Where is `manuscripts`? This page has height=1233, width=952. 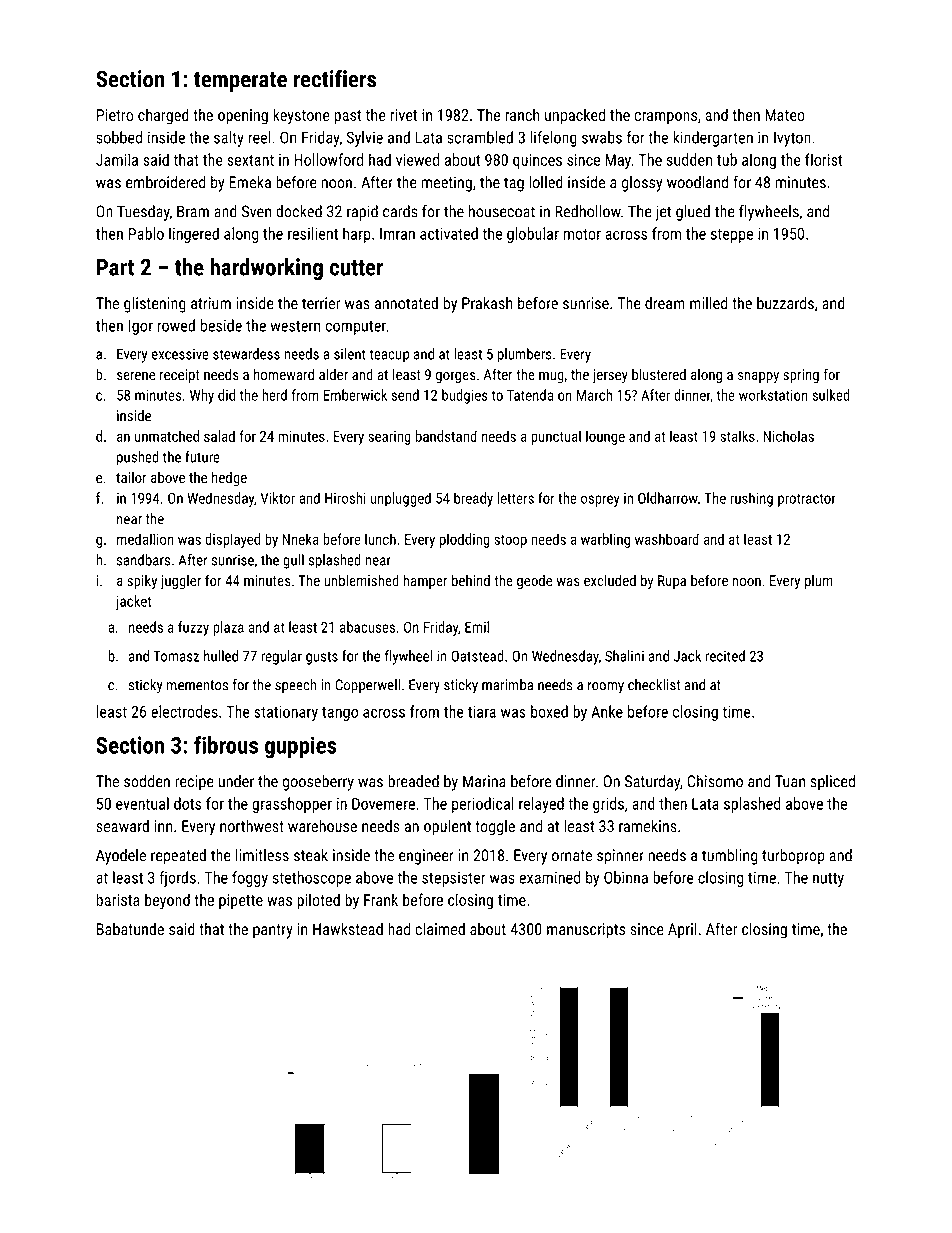 manuscripts is located at coordinates (586, 931).
